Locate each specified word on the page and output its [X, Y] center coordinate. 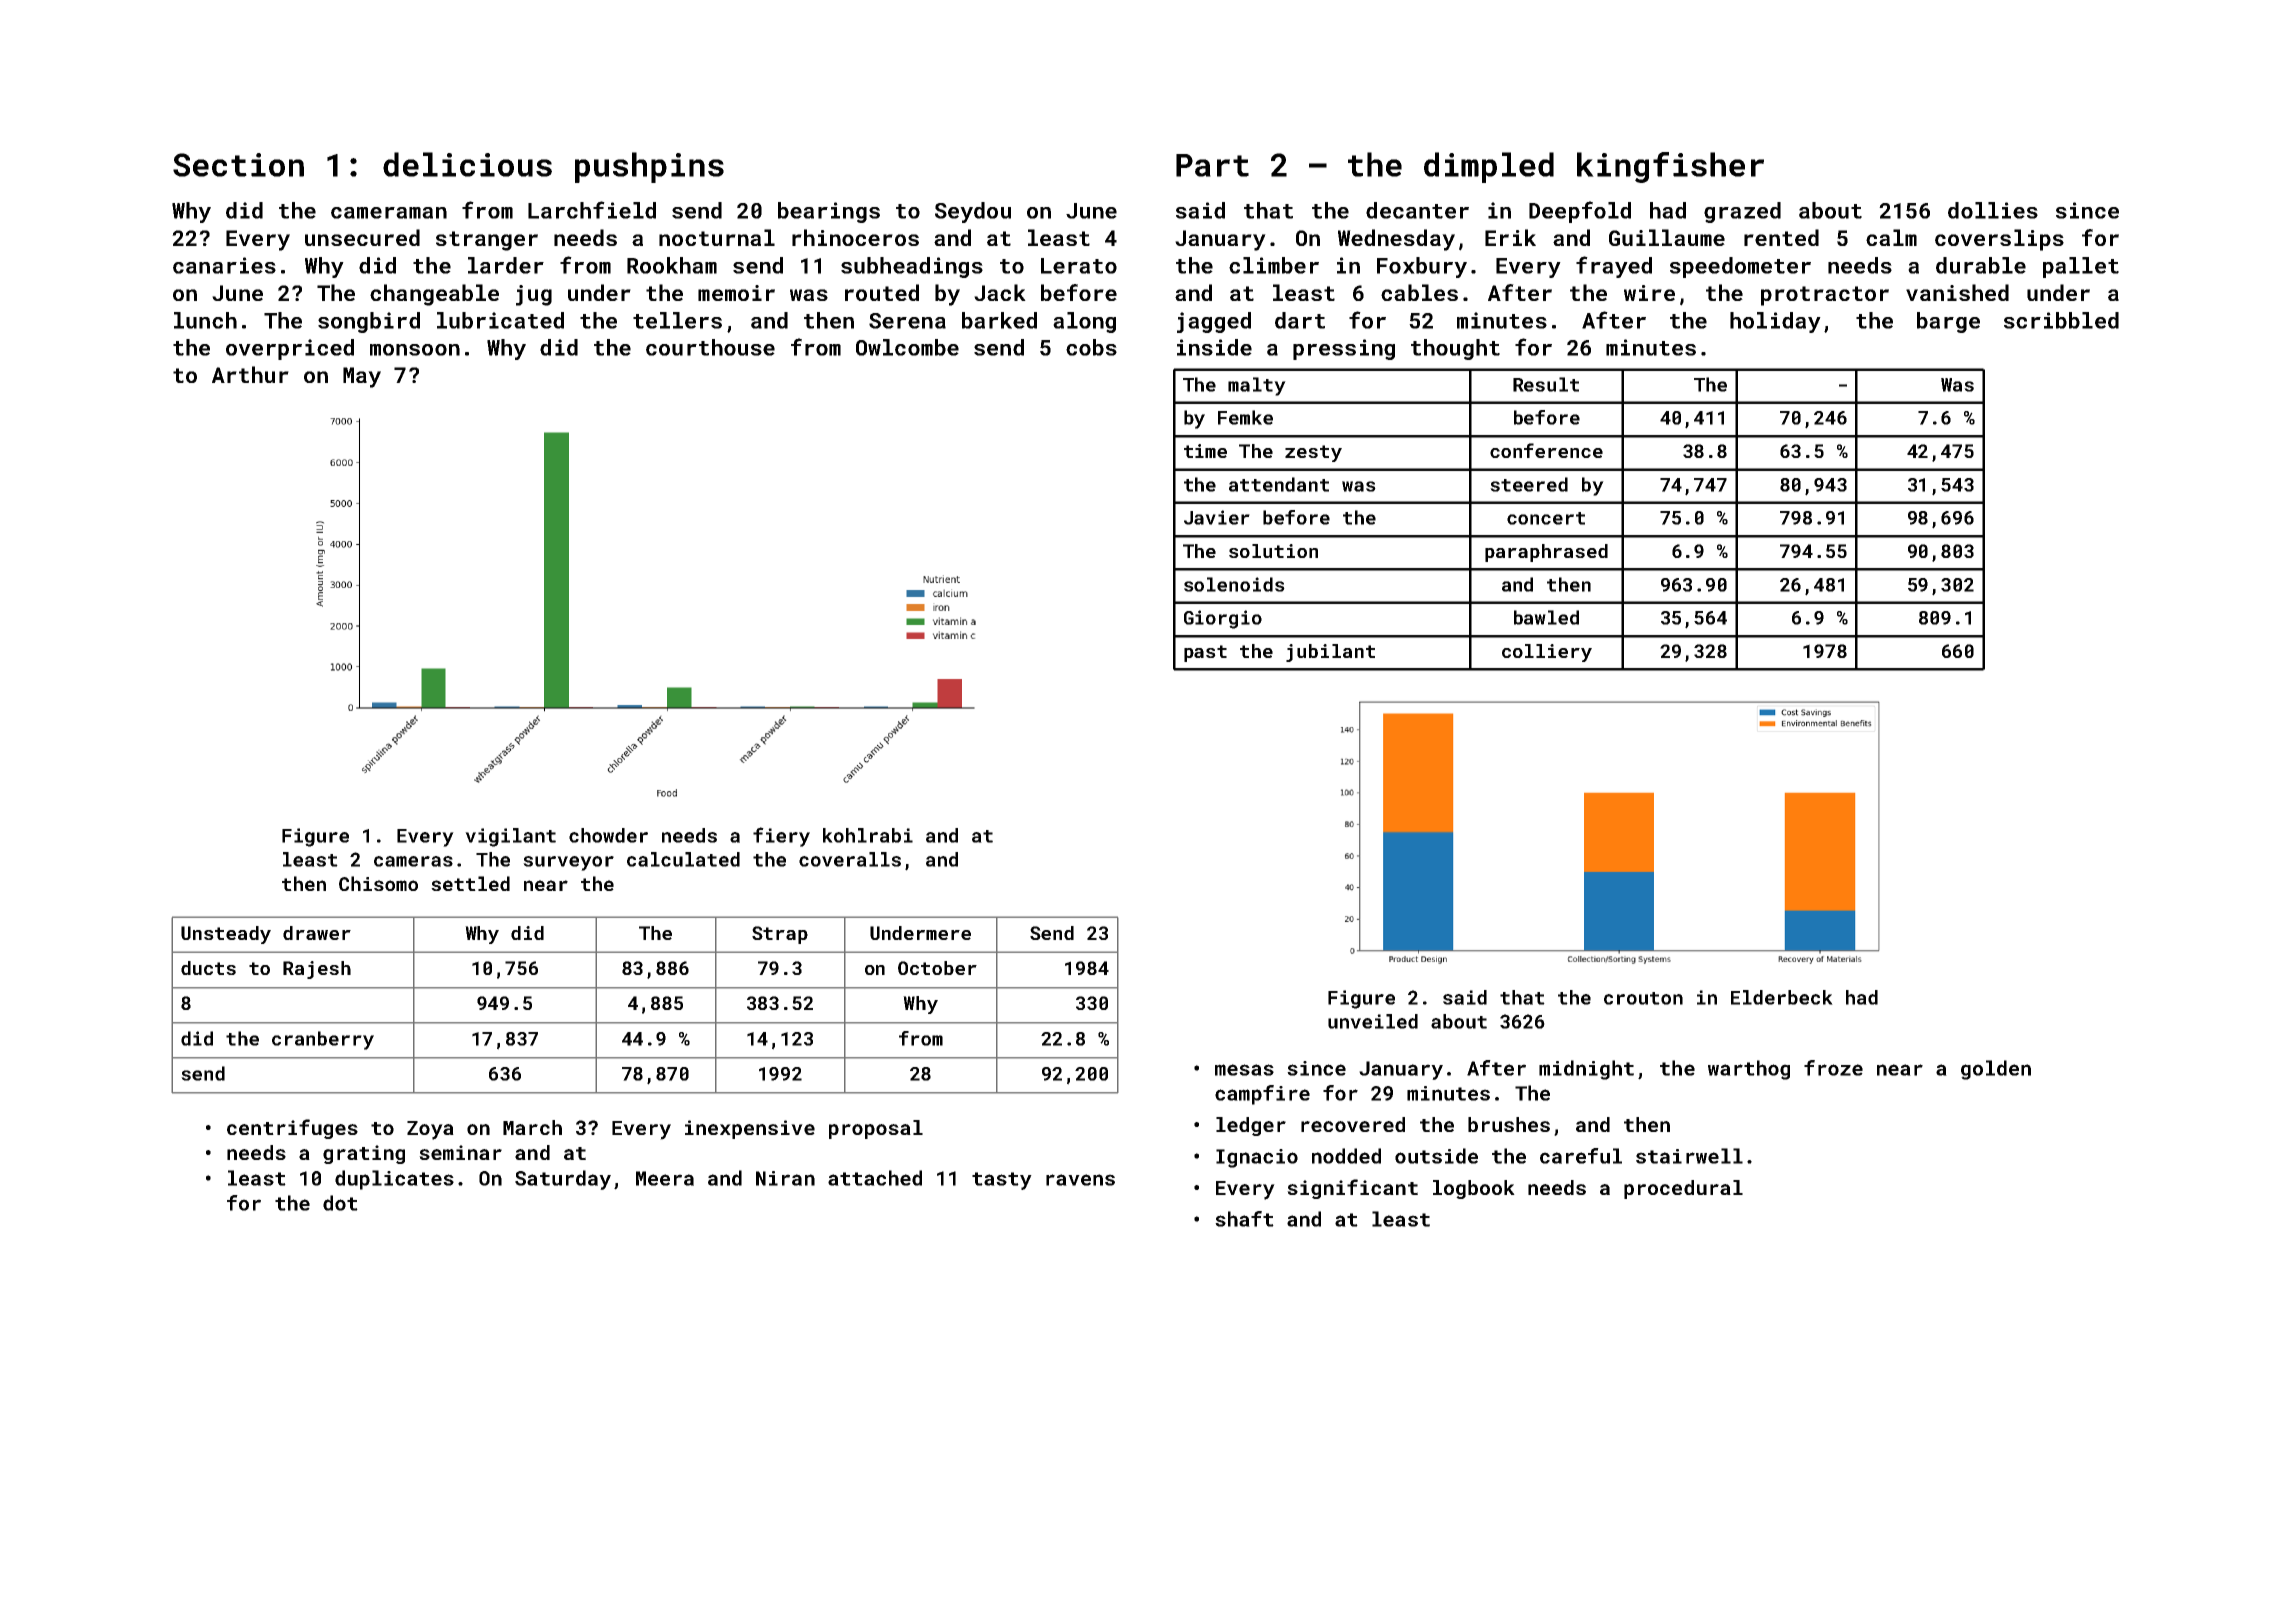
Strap [780, 935]
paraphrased [1546, 553]
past [1205, 653]
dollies [1993, 210]
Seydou [973, 212]
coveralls [850, 859]
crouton [1643, 998]
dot [340, 1203]
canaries [224, 265]
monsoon [415, 350]
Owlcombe [907, 347]
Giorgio [1223, 619]
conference [1546, 450]
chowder [608, 835]
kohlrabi [868, 835]
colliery [1547, 653]
